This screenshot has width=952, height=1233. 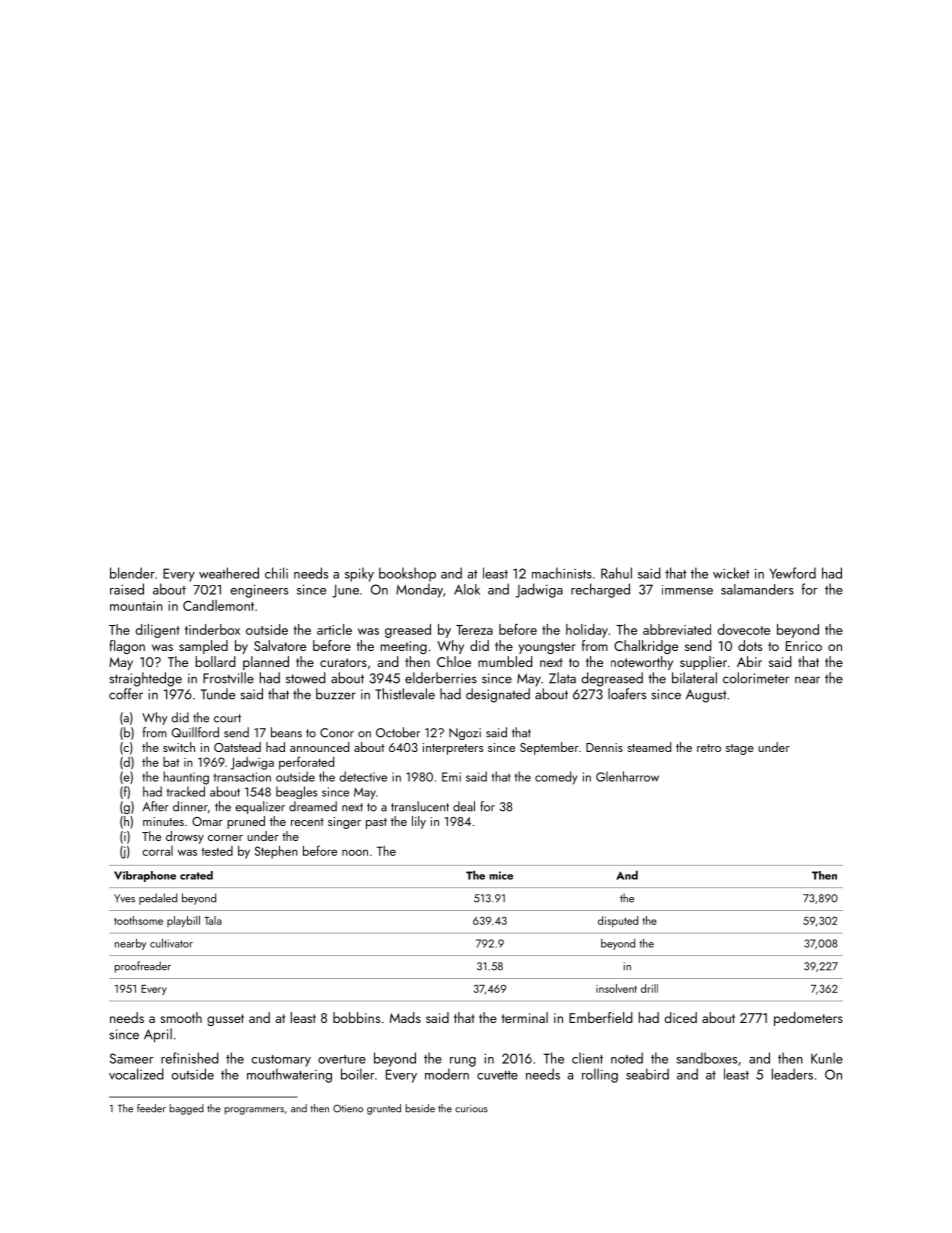 What do you see at coordinates (348, 1108) in the screenshot?
I see `Otieno` at bounding box center [348, 1108].
